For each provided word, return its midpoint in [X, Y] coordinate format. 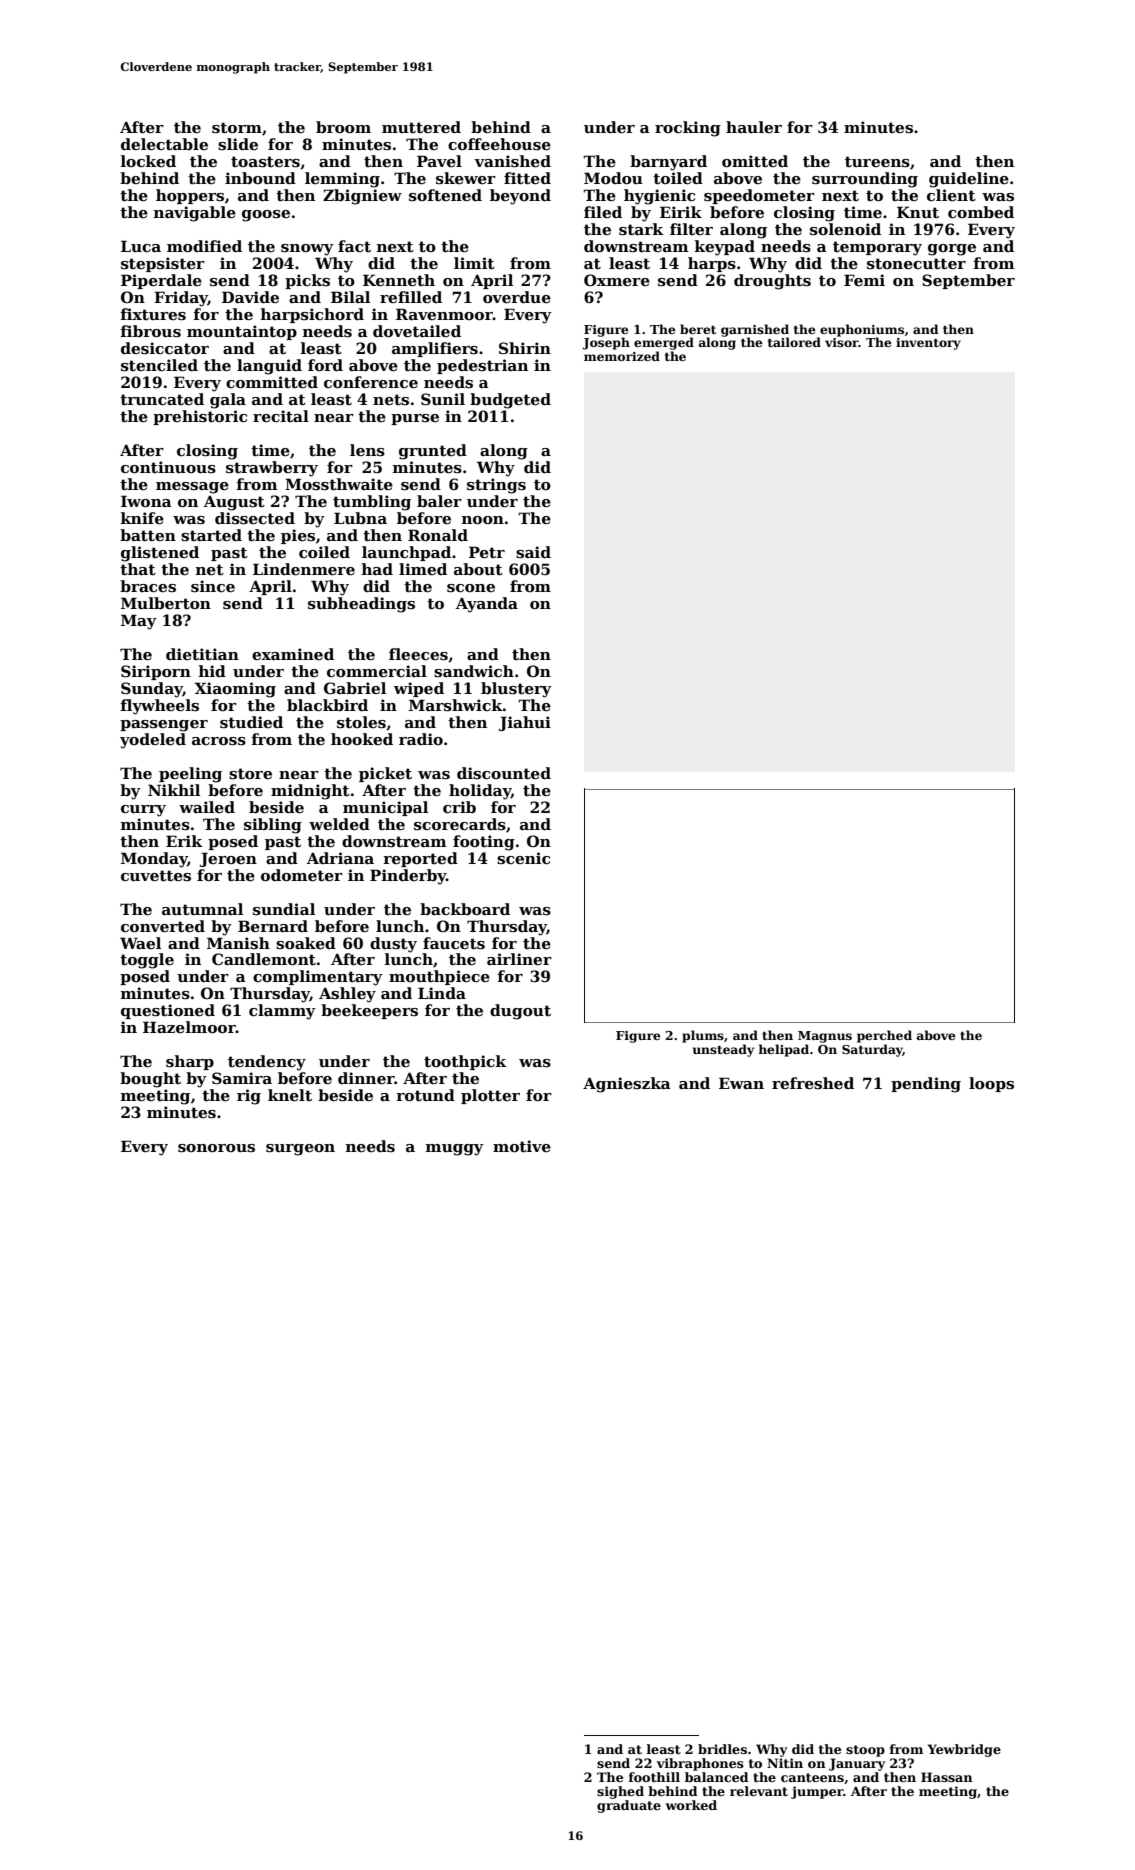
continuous [168, 467]
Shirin [525, 348]
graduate [629, 1806]
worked [691, 1805]
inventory [928, 344]
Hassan [947, 1777]
